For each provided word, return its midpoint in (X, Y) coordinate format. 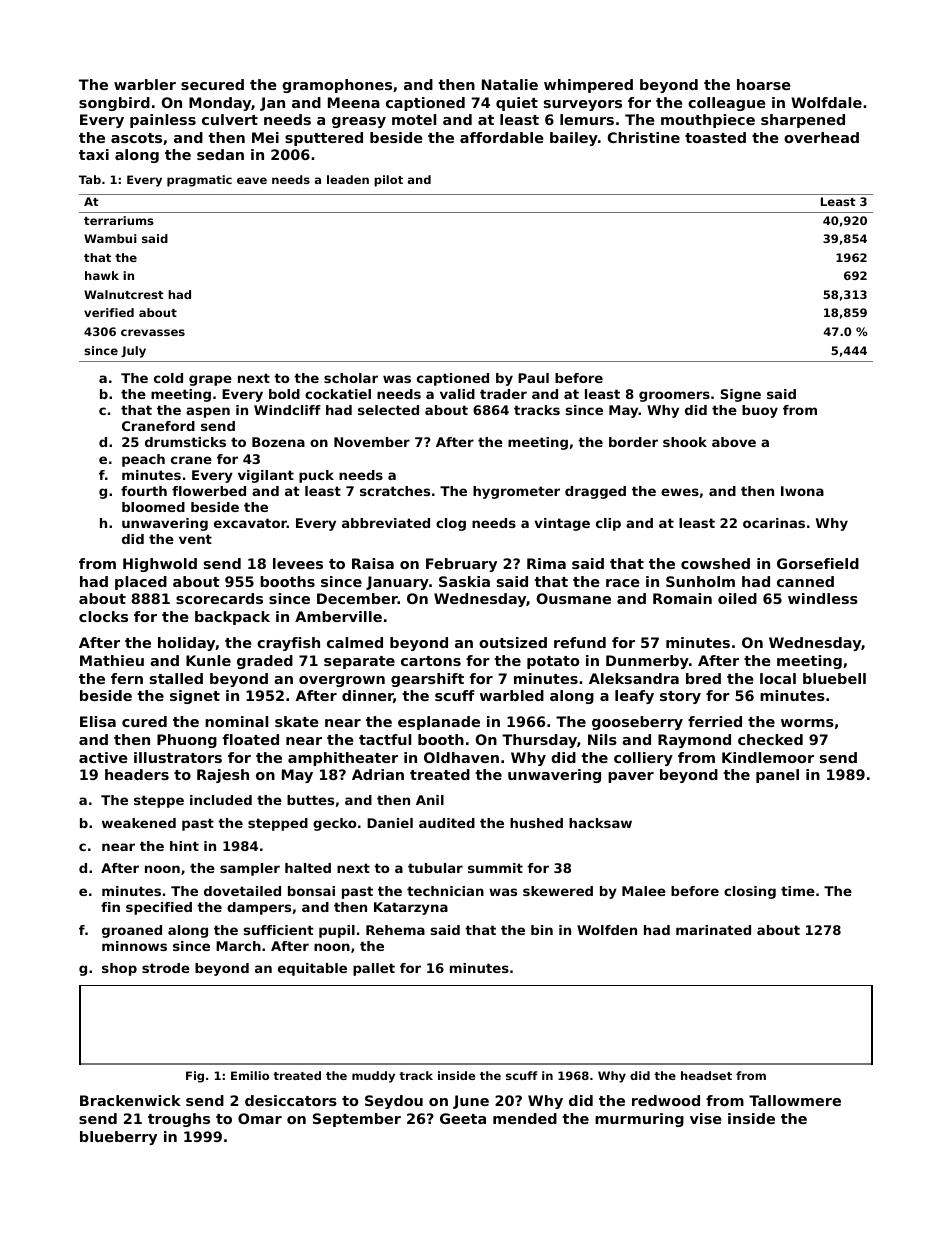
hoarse (764, 84)
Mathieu (112, 660)
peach (143, 460)
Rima (546, 563)
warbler (145, 84)
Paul (533, 378)
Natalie (510, 84)
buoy (760, 411)
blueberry (118, 1138)
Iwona (802, 491)
